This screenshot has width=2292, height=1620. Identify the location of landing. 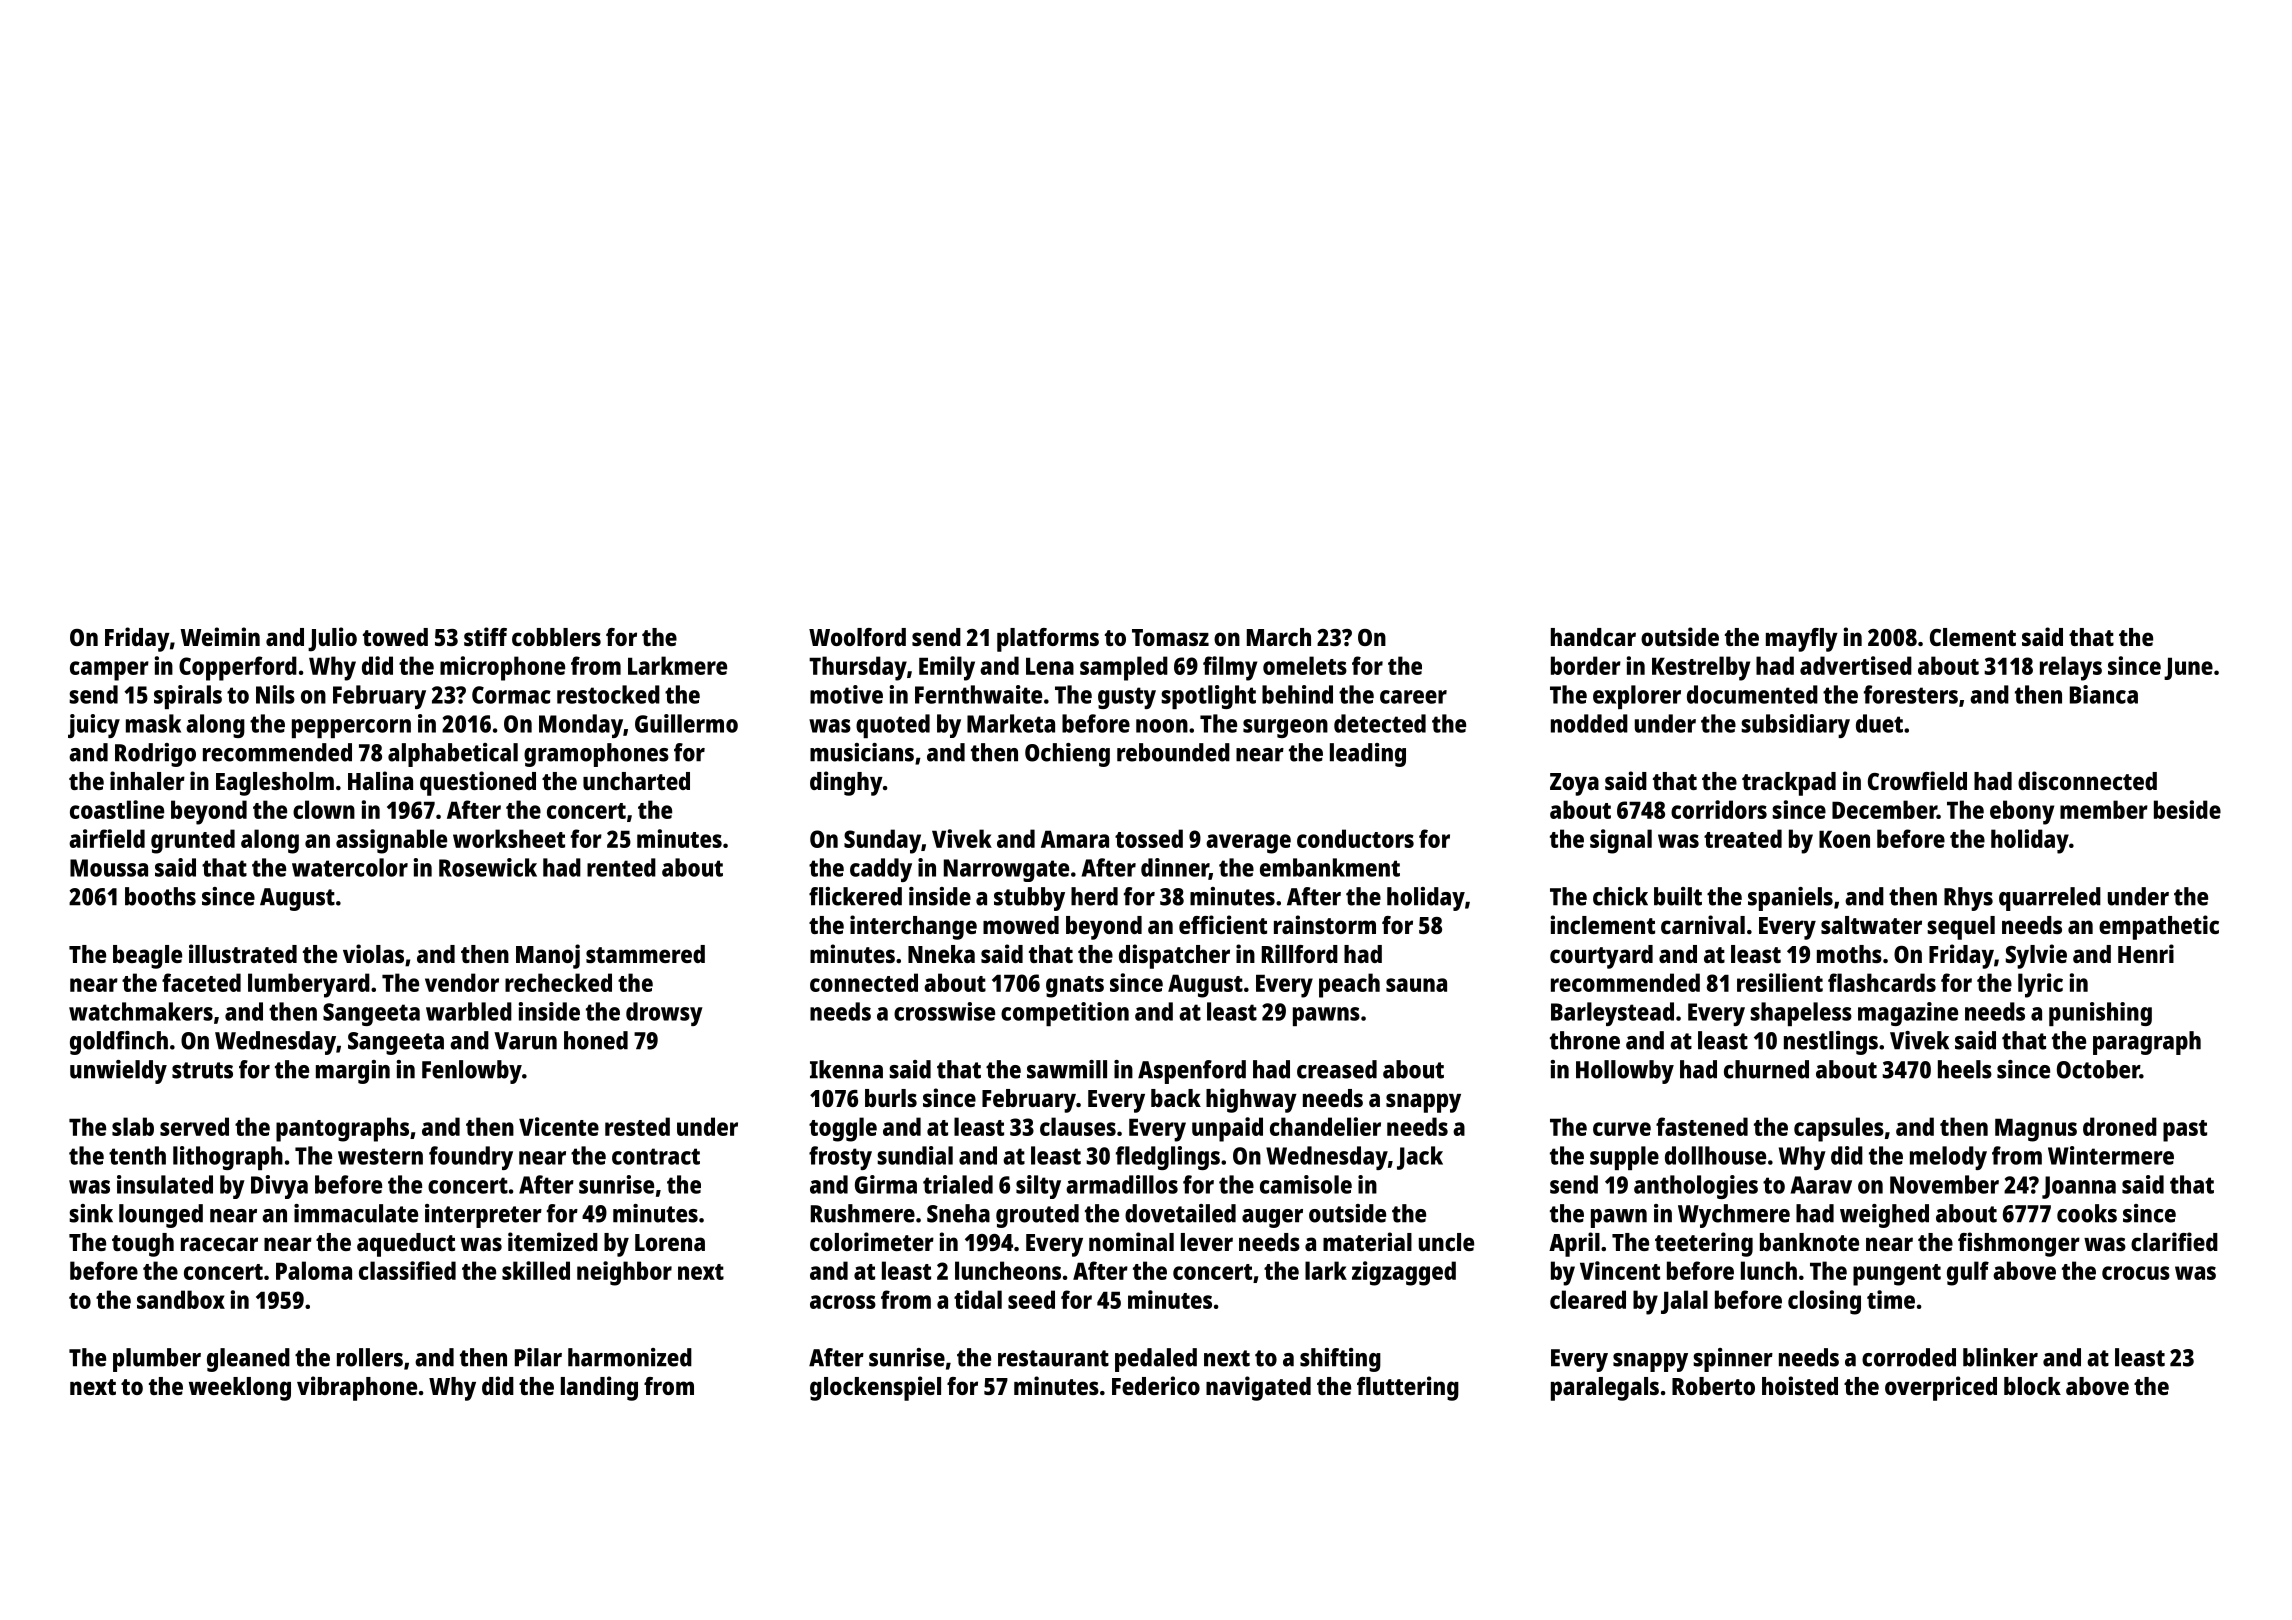
(599, 1388).
